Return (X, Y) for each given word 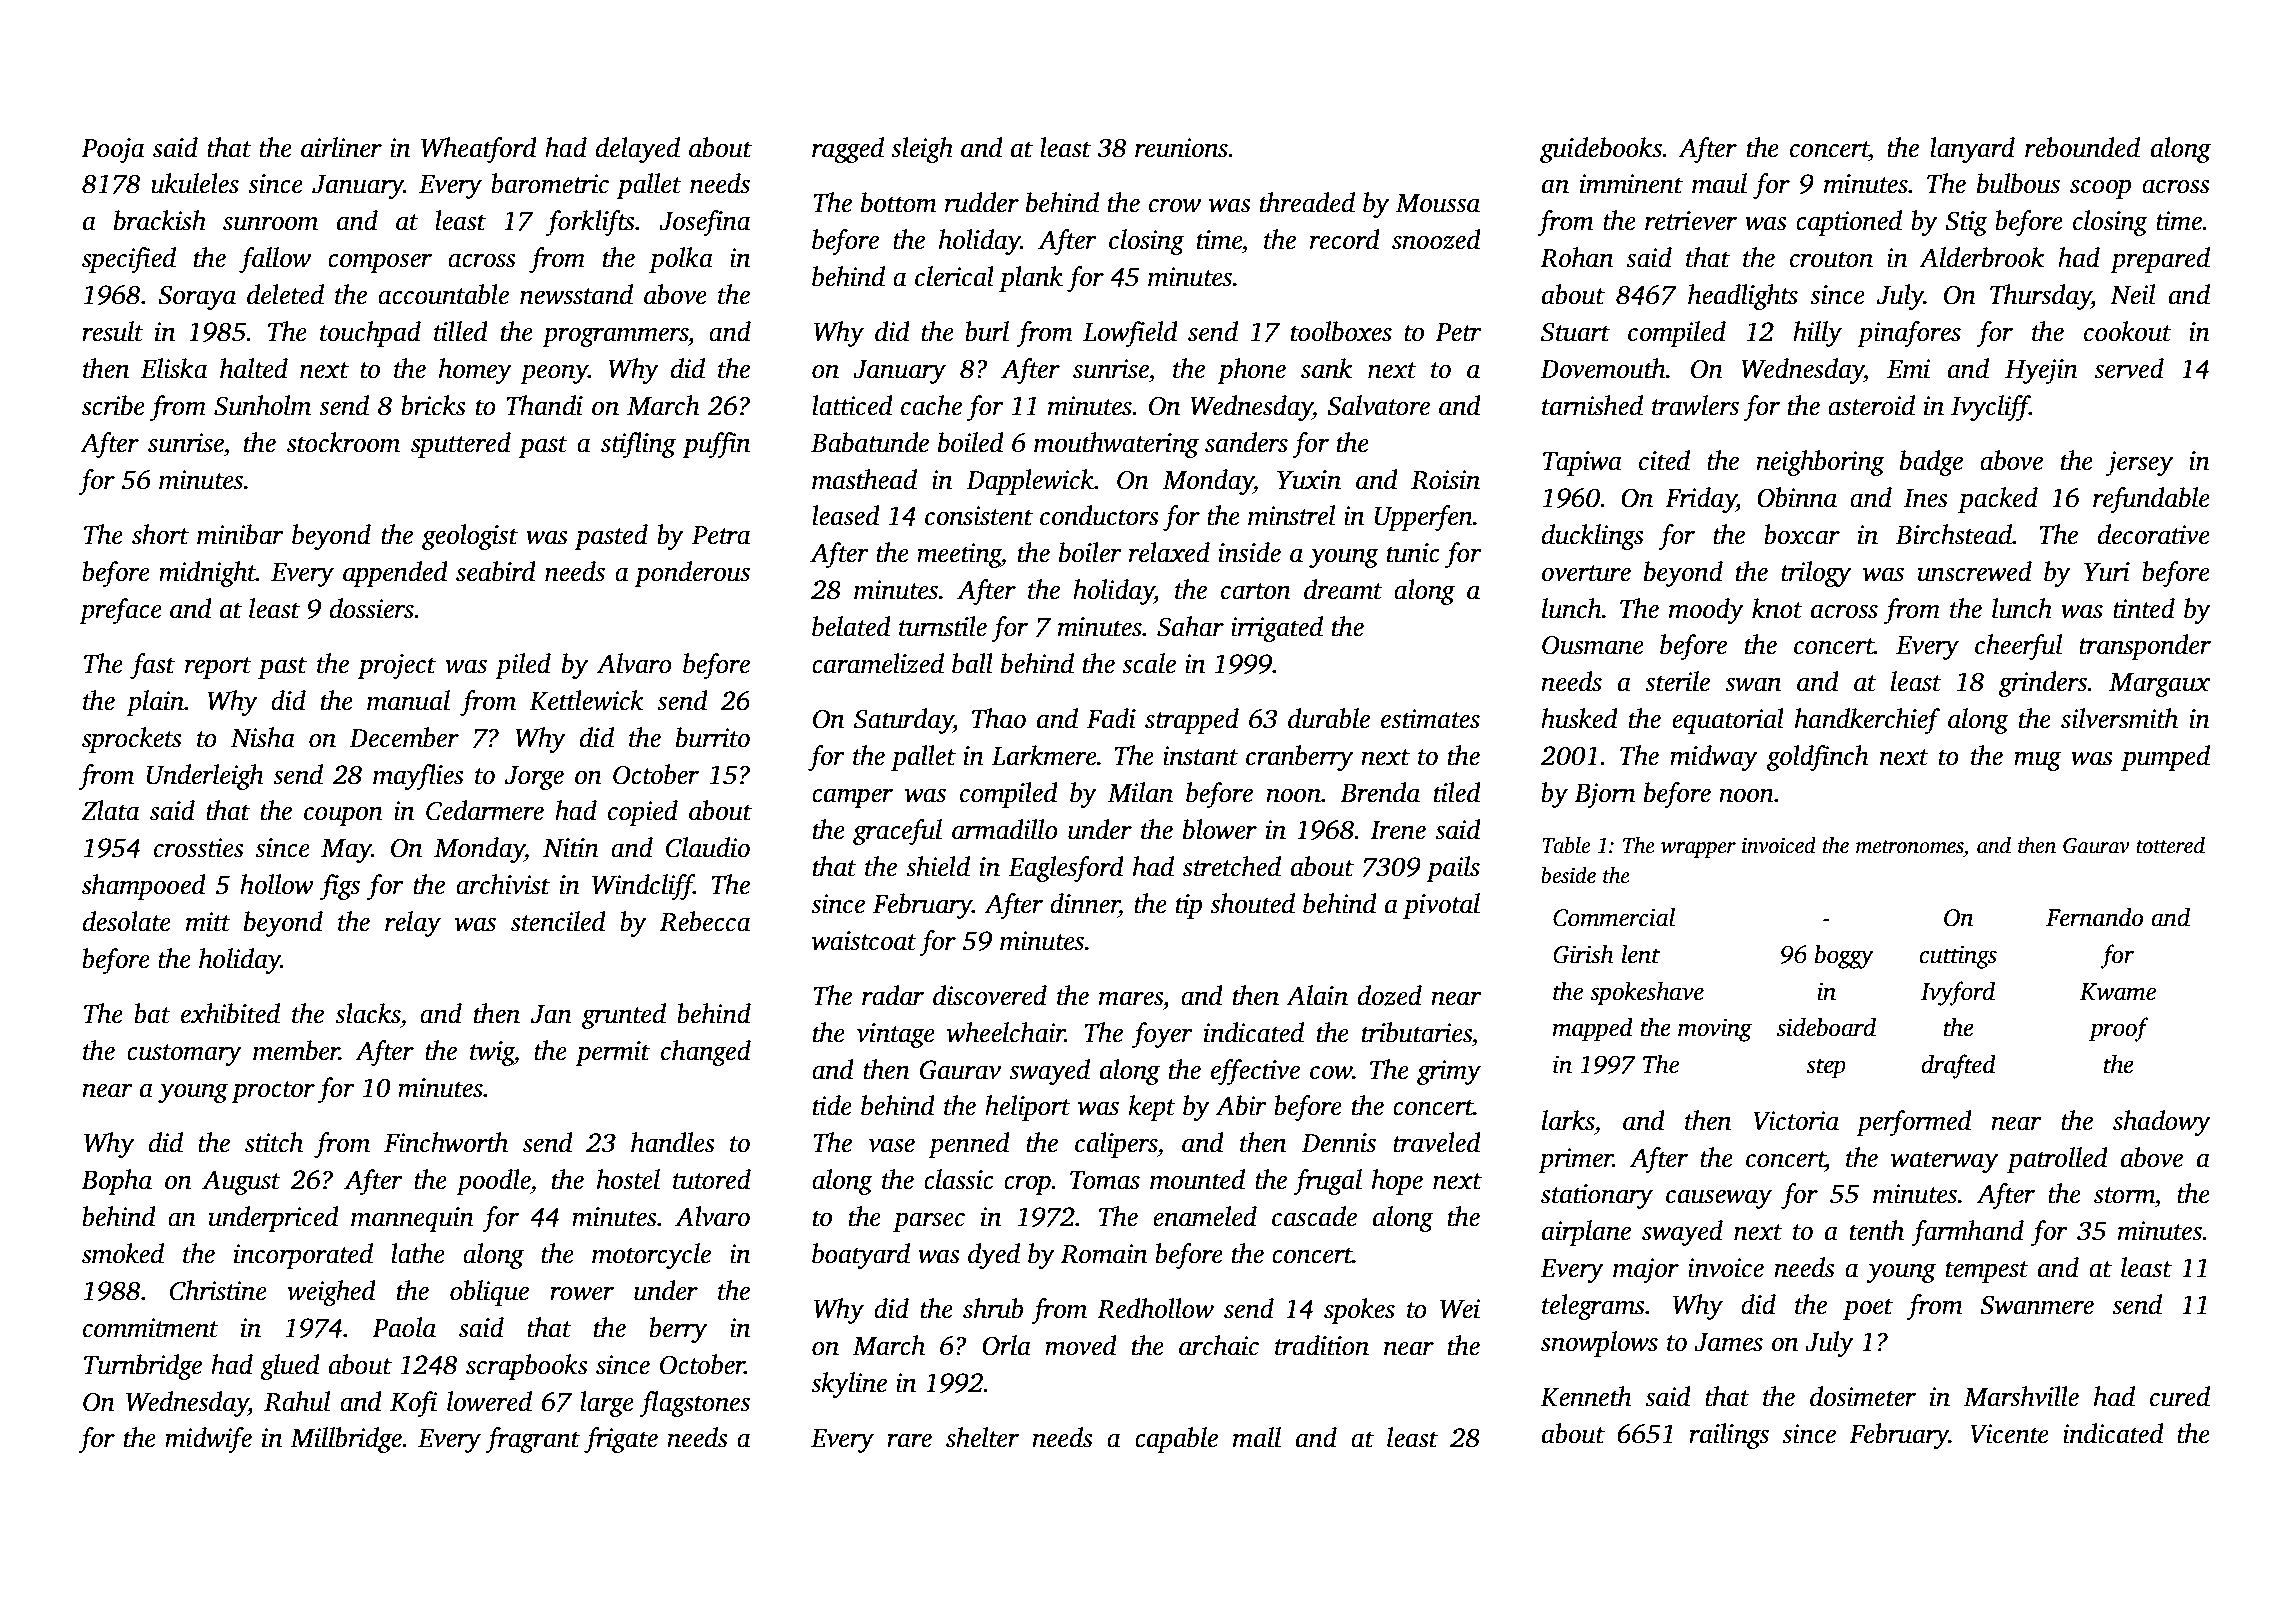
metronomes (1910, 847)
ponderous (692, 574)
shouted (1252, 903)
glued (290, 1367)
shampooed (144, 887)
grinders (2043, 684)
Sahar (1190, 626)
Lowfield (1130, 334)
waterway (1944, 1162)
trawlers (1695, 405)
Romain (1104, 1254)
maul (1719, 183)
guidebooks (1601, 150)
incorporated (303, 1256)
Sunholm (262, 405)
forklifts (590, 223)
